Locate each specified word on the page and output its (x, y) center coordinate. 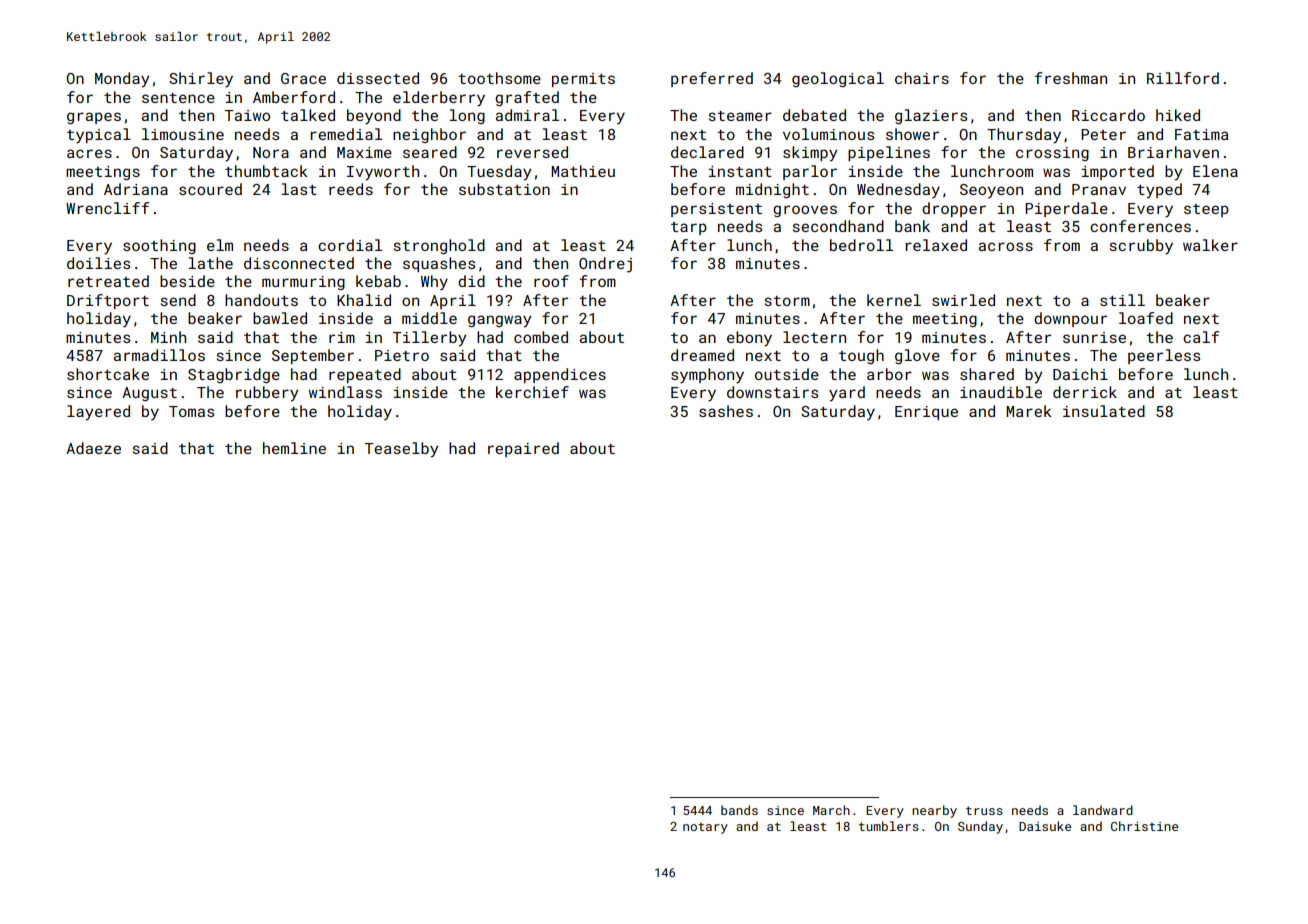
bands (739, 810)
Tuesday (499, 173)
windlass (345, 392)
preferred (712, 79)
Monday (122, 80)
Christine (1144, 826)
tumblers (889, 826)
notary (705, 828)
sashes (726, 411)
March (831, 810)
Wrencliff (107, 208)
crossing (1052, 154)
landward (1103, 810)
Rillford (1183, 78)
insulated (1104, 411)
